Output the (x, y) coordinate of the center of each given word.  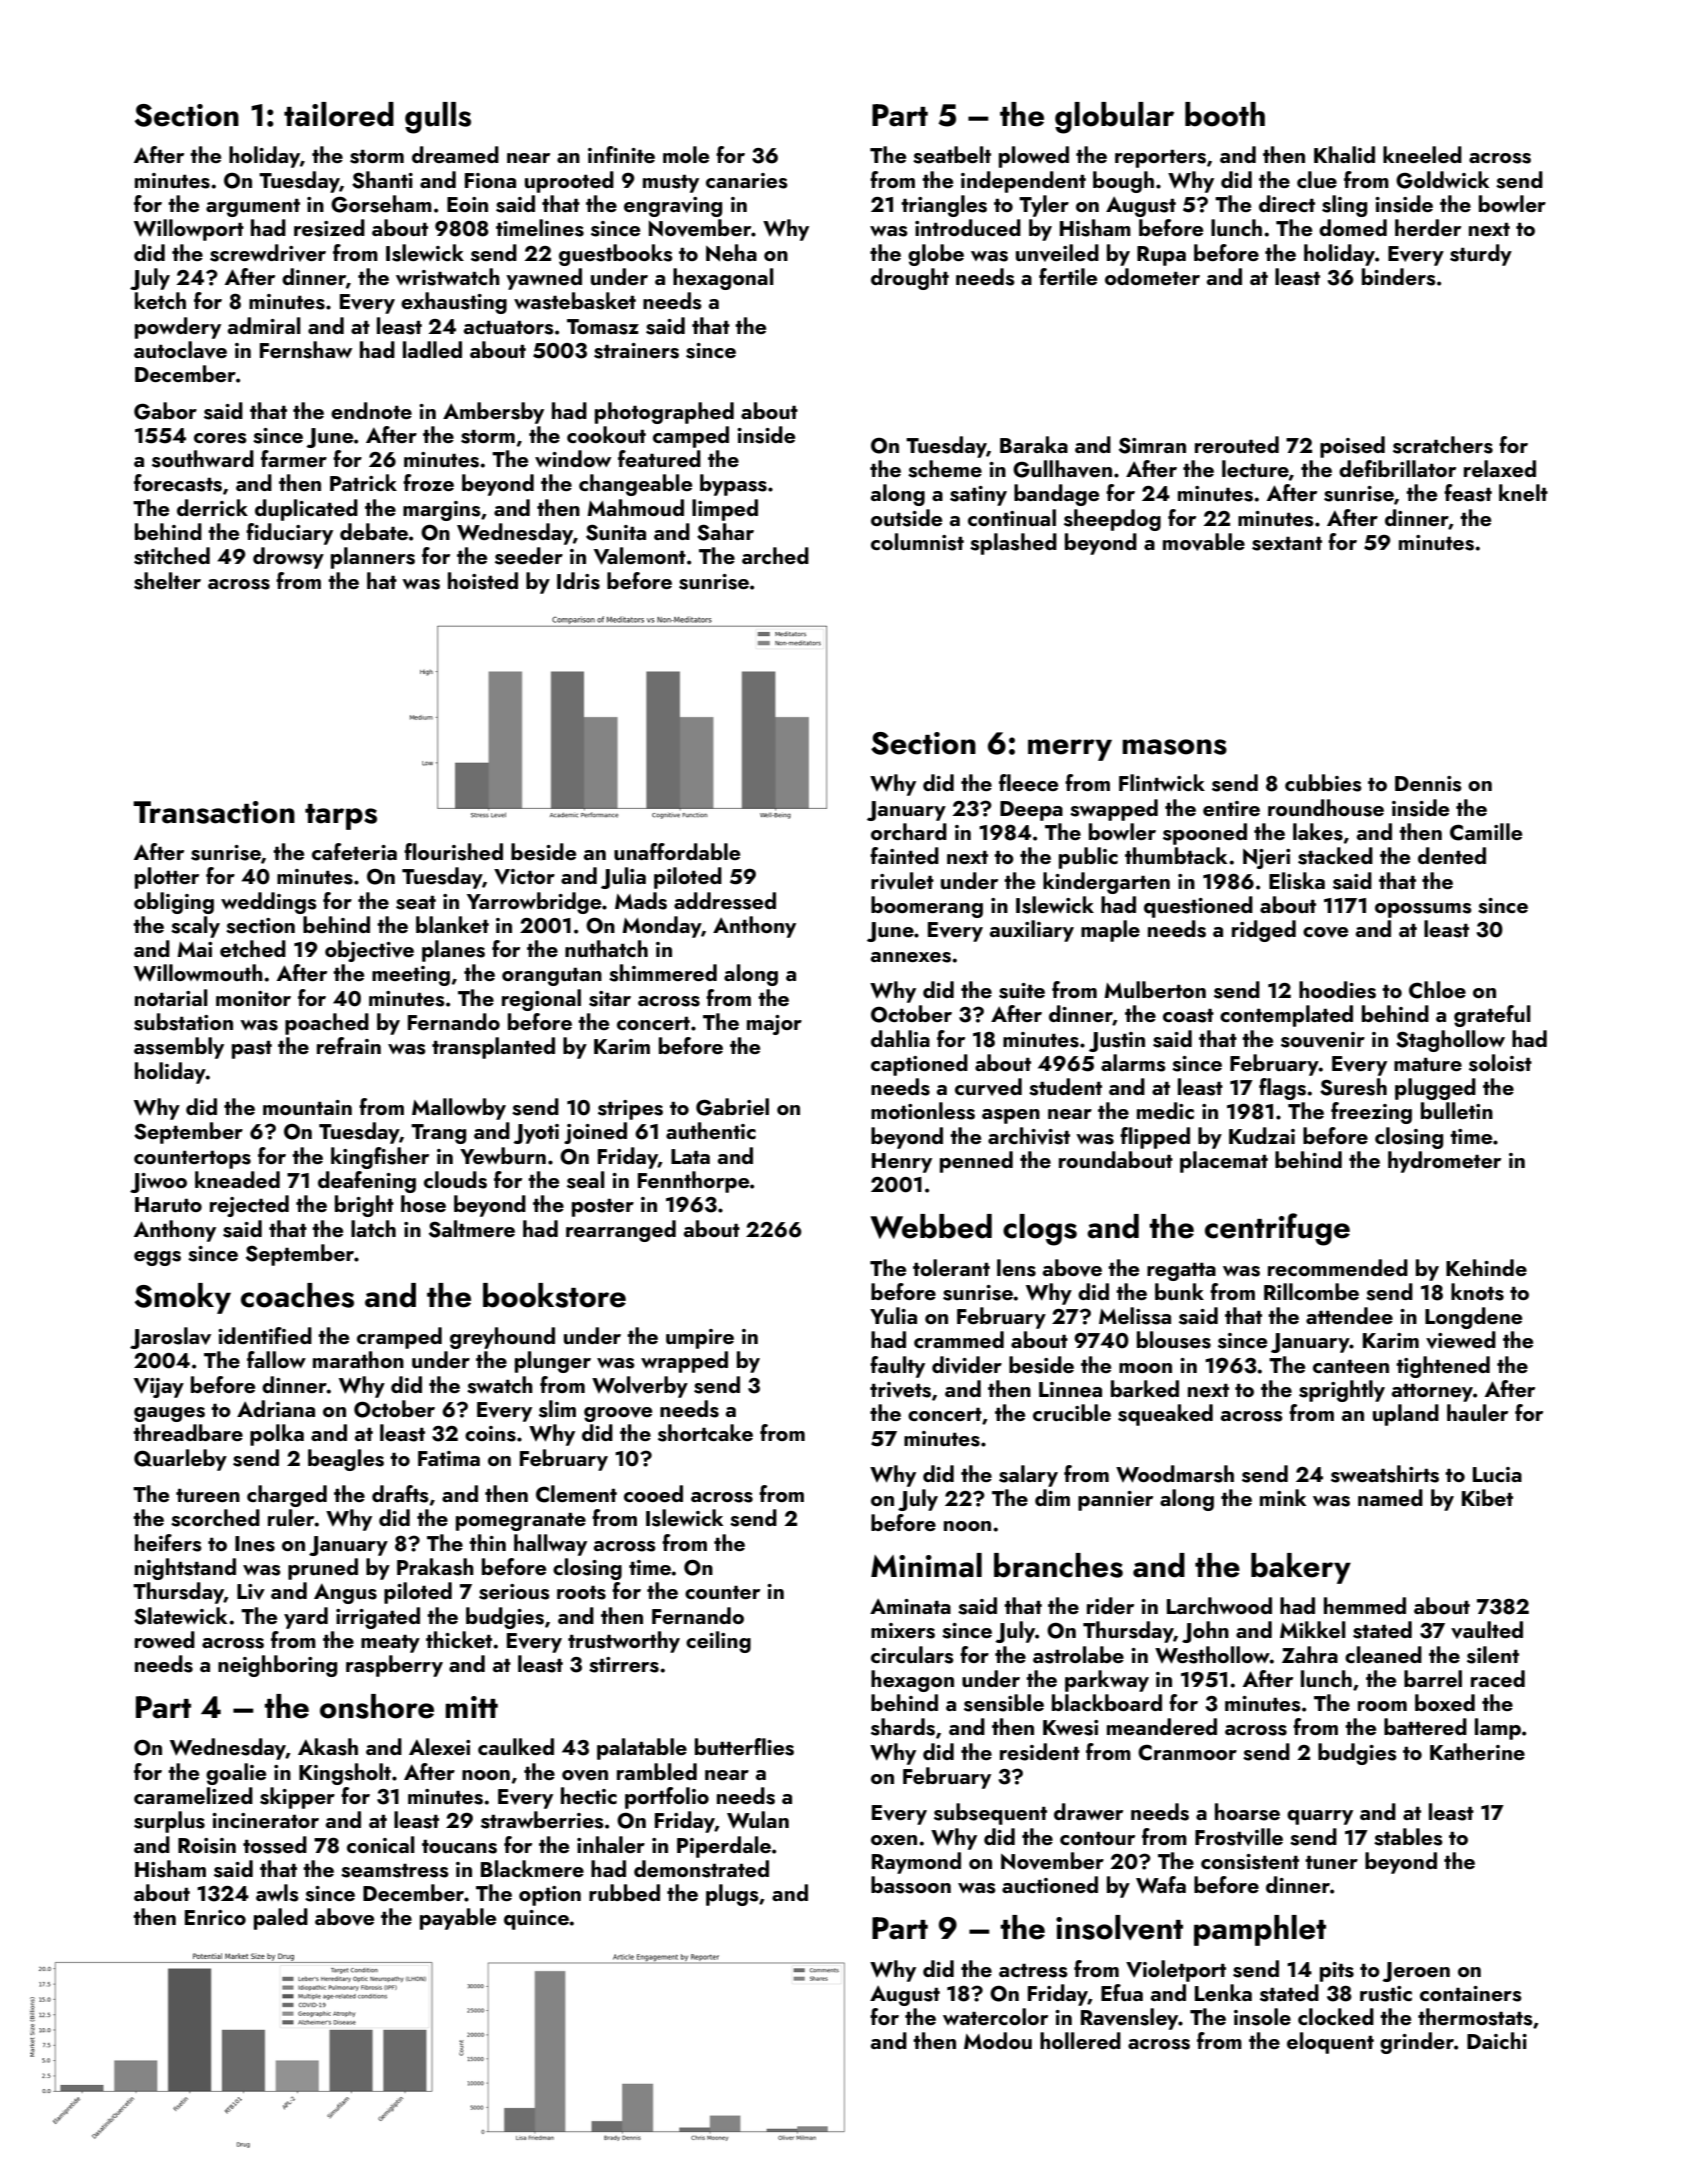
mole (686, 154)
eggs (157, 1258)
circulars (912, 1655)
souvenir (1323, 1040)
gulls (438, 118)
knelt (1523, 492)
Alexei (439, 1746)
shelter (167, 581)
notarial (171, 997)
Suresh (1353, 1087)
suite (1022, 991)
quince (537, 1920)
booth (1225, 114)
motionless (923, 1111)
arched (775, 555)
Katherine (1477, 1751)
